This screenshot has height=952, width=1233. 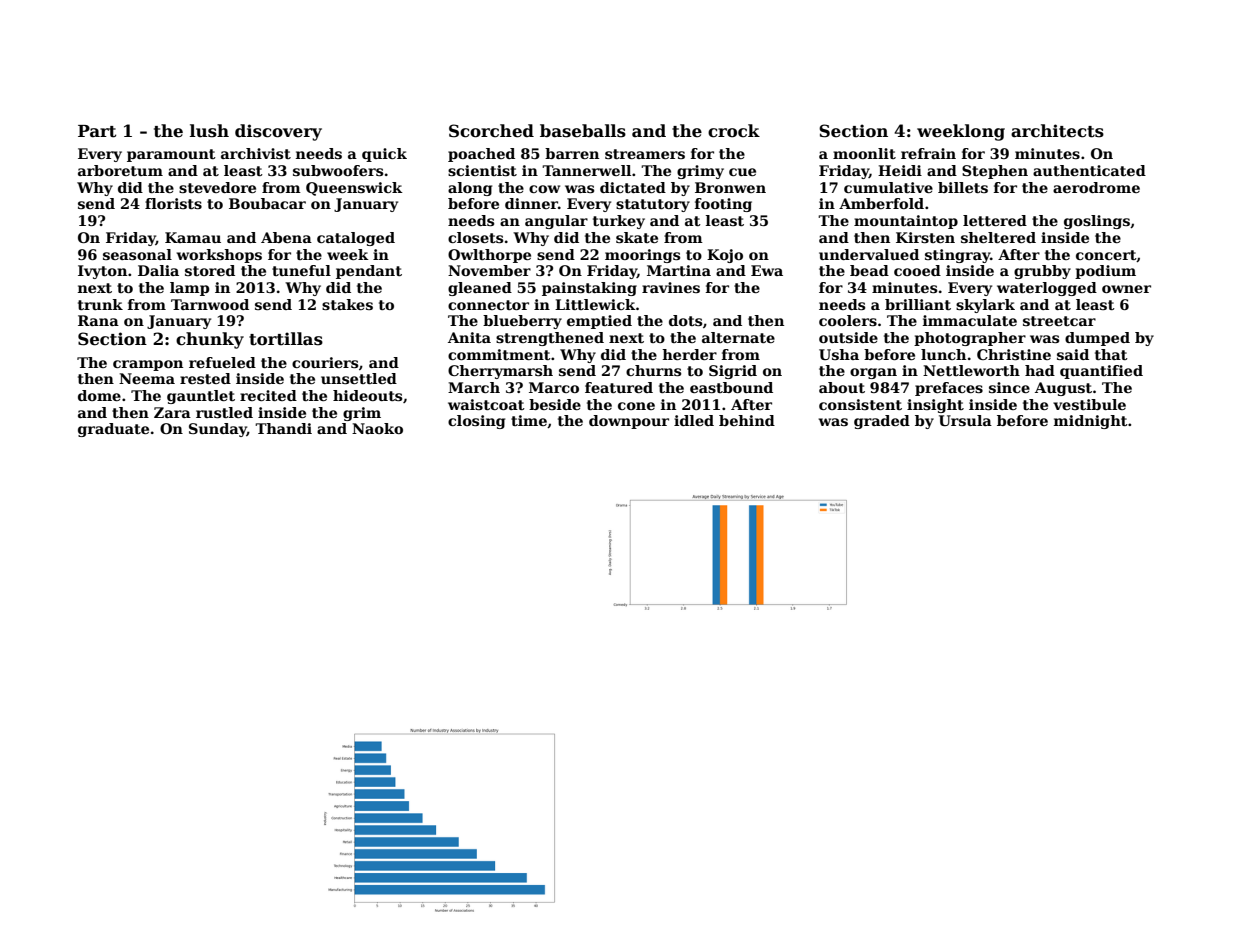 I want to click on Scorched, so click(x=491, y=131).
